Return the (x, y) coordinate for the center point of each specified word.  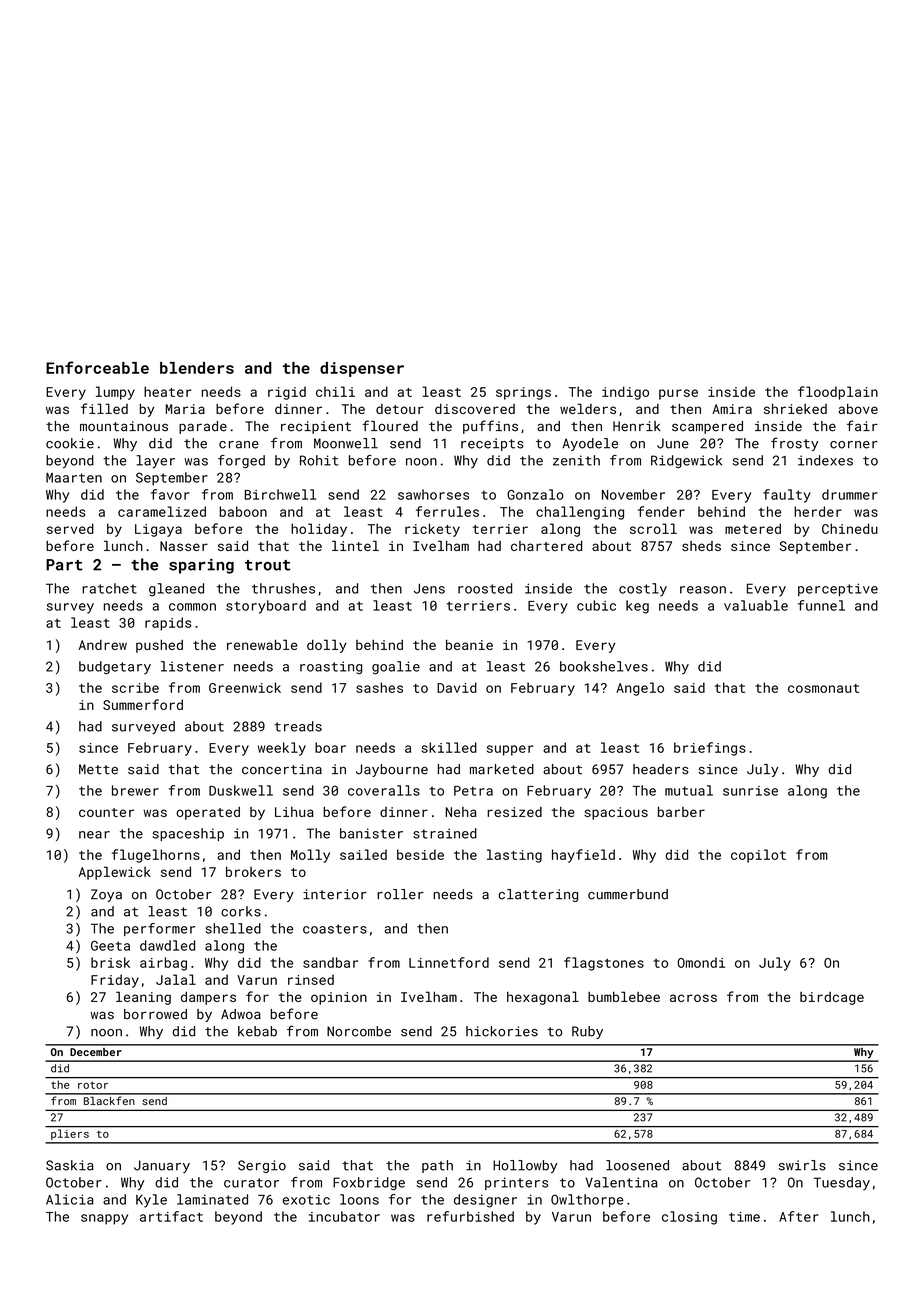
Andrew (103, 645)
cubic (596, 605)
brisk (110, 962)
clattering (538, 895)
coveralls (384, 790)
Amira (732, 409)
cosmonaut (823, 688)
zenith (576, 460)
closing (689, 1218)
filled (104, 408)
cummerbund (628, 894)
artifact (171, 1216)
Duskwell (241, 790)
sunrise (750, 791)
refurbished (470, 1216)
